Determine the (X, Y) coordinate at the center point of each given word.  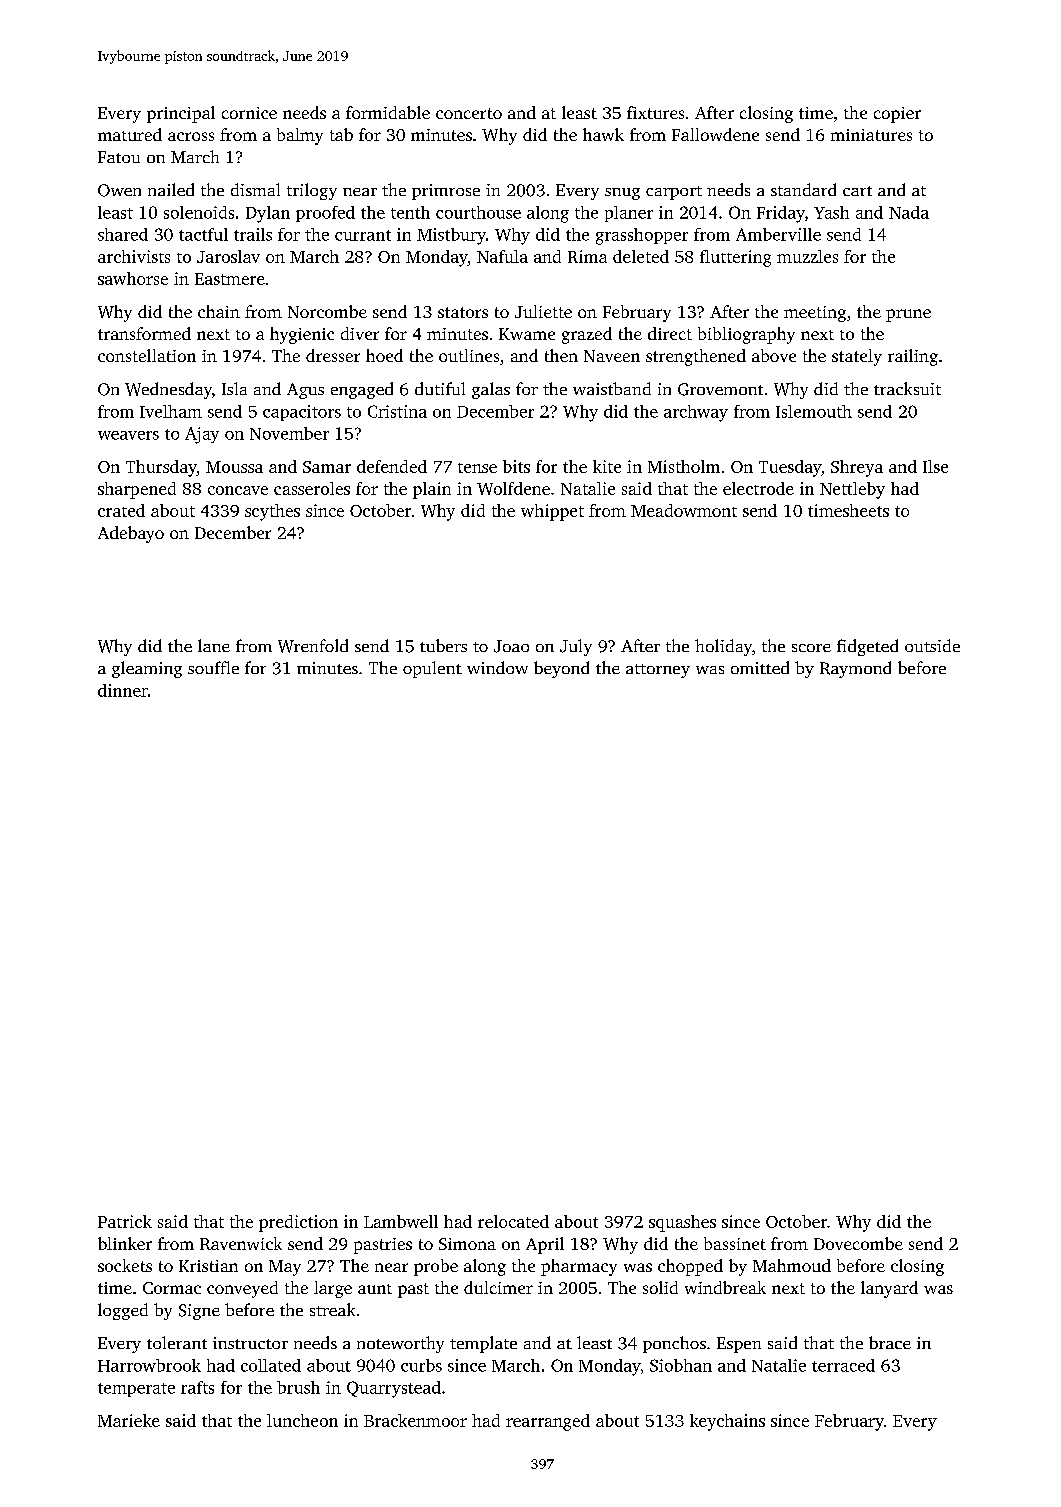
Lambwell (401, 1221)
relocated (513, 1221)
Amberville (778, 234)
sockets (125, 1265)
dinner (123, 690)
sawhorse (133, 278)
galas (491, 390)
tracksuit (907, 388)
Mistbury (451, 236)
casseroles (312, 488)
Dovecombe (858, 1243)
